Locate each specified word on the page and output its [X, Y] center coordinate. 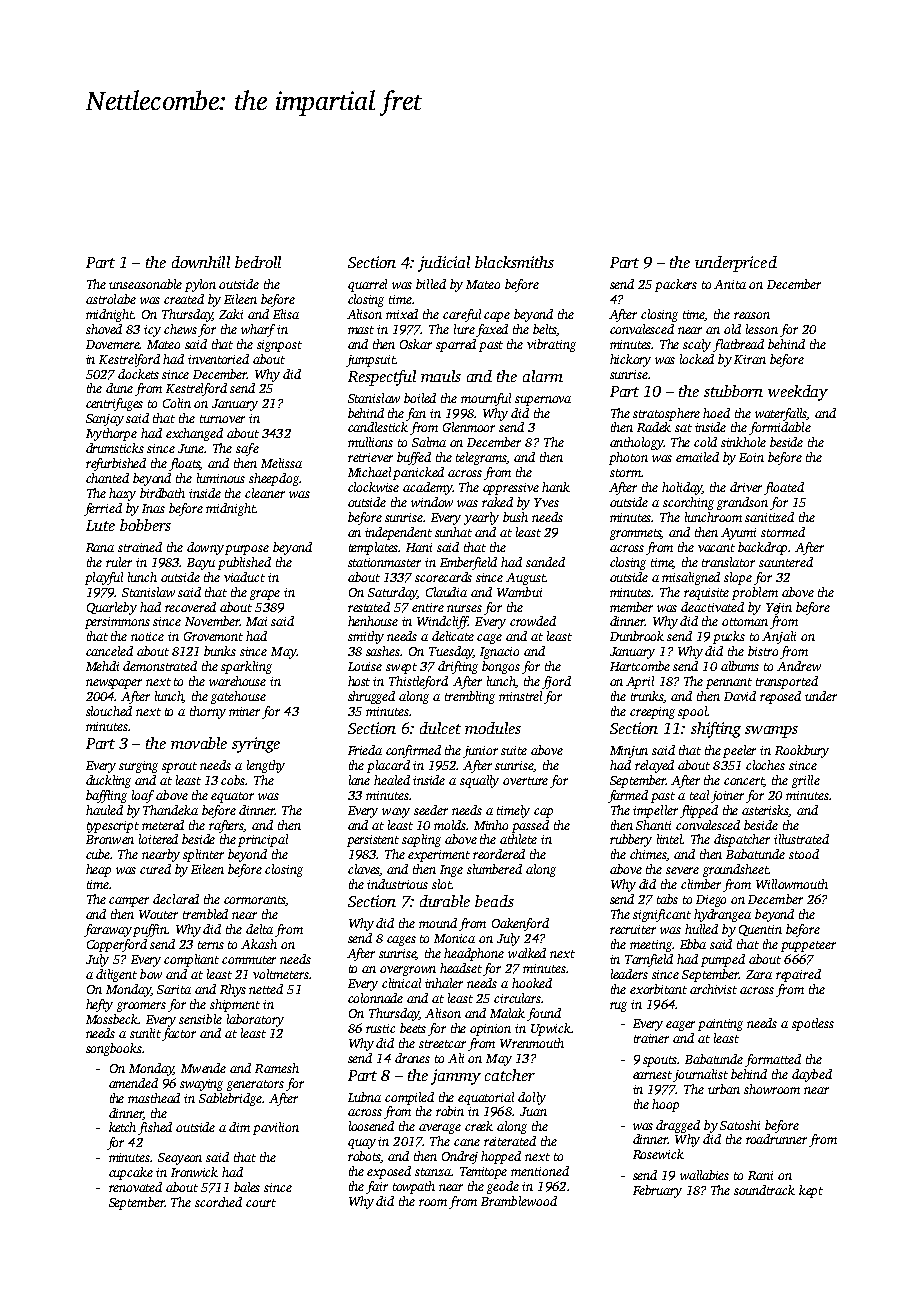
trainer [651, 1038]
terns [211, 945]
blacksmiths [514, 262]
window [432, 502]
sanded [545, 562]
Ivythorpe [111, 434]
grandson [742, 503]
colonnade [375, 998]
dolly [532, 1098]
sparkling [246, 667]
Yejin [779, 609]
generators [255, 1085]
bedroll [258, 262]
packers [676, 285]
